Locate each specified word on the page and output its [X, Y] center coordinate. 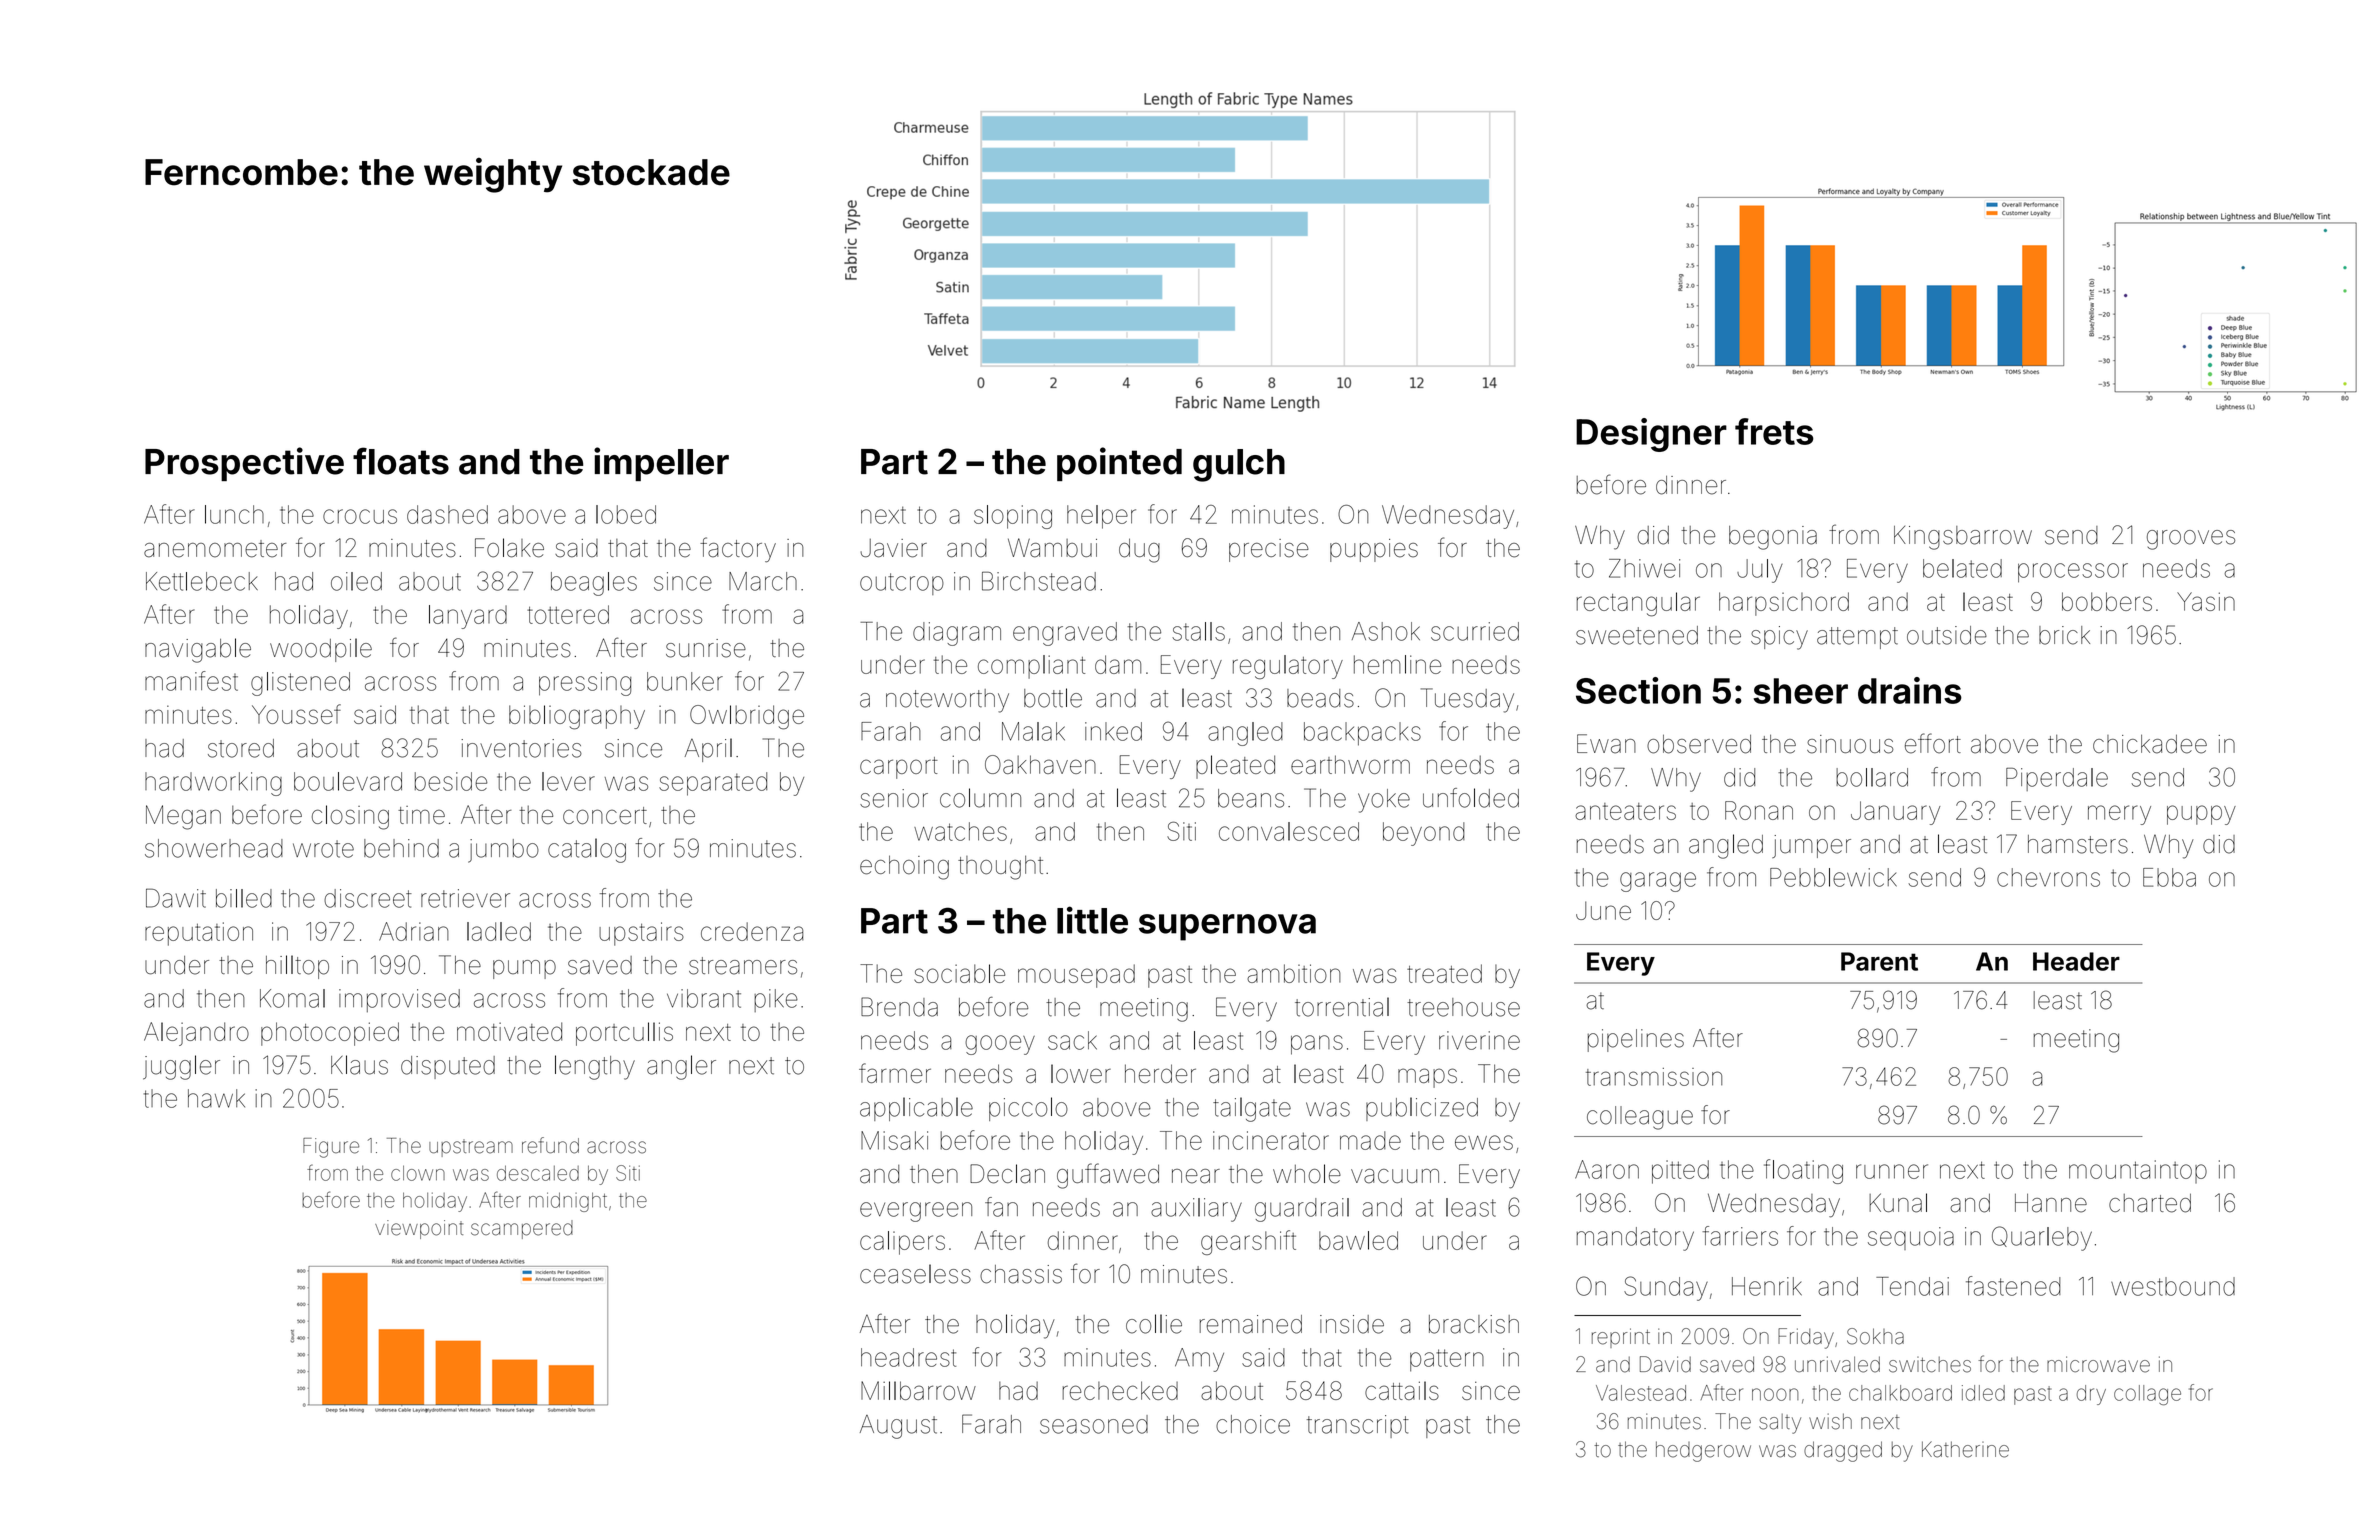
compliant [1031, 667]
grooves [2191, 540]
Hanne [2051, 1203]
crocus [360, 516]
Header [2076, 961]
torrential [1342, 1007]
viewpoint [419, 1229]
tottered [568, 614]
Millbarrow [918, 1390]
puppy [2201, 815]
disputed [448, 1067]
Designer [1651, 435]
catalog [587, 850]
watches [960, 831]
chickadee [2150, 744]
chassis [1021, 1274]
